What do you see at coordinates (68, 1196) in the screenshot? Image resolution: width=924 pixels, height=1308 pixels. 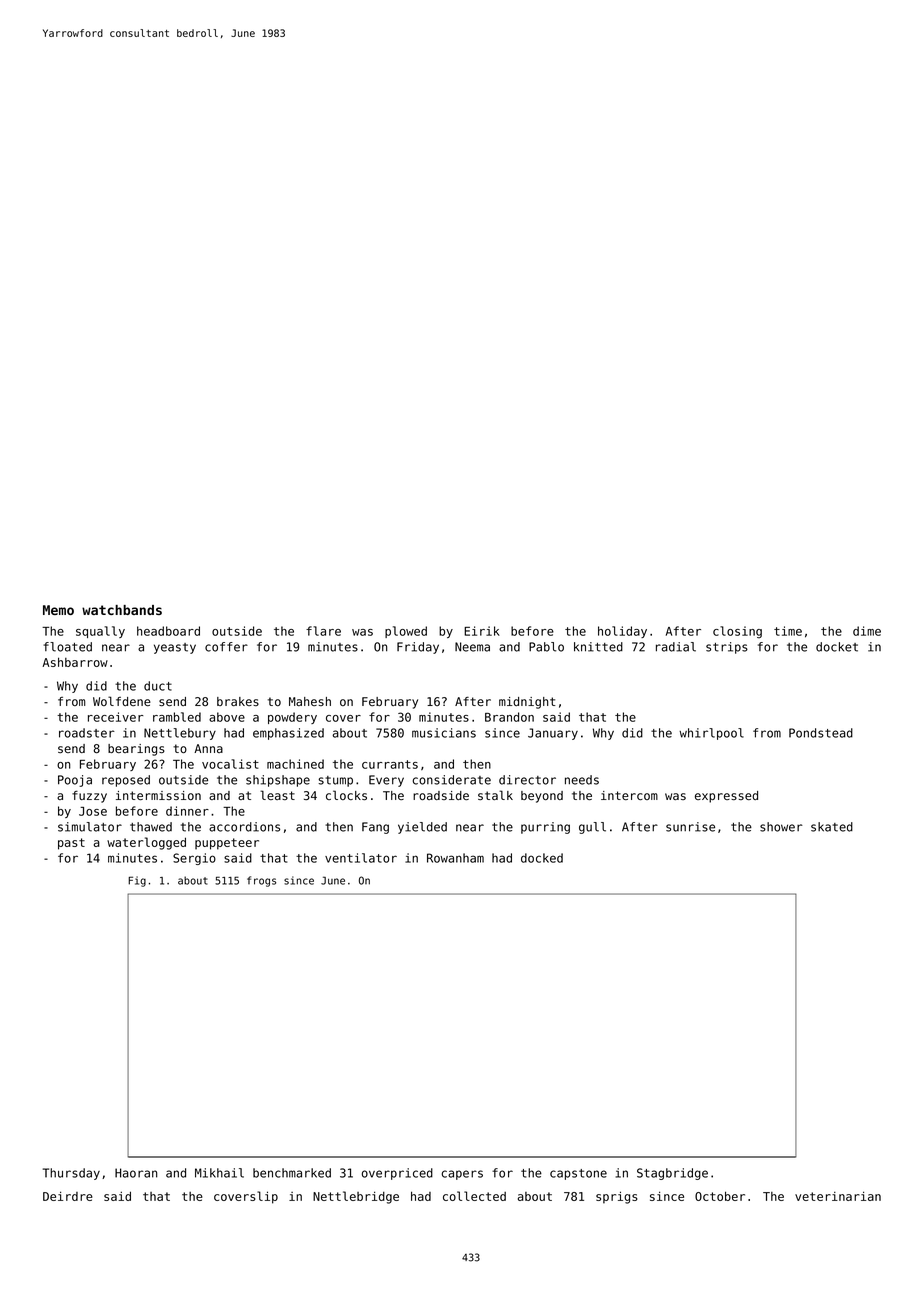 I see `Deirdre` at bounding box center [68, 1196].
